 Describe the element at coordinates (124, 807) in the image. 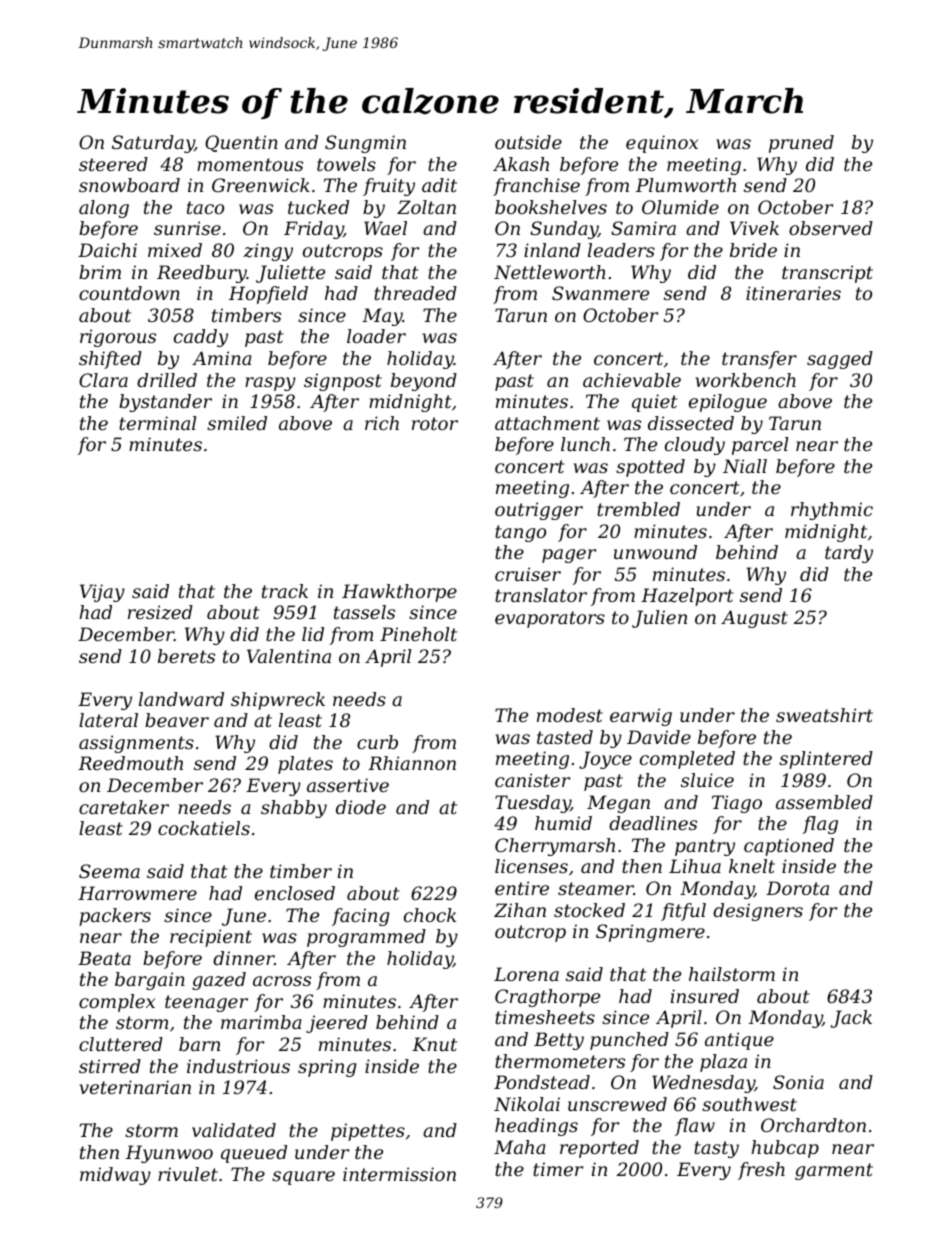

I see `caretaker` at that location.
